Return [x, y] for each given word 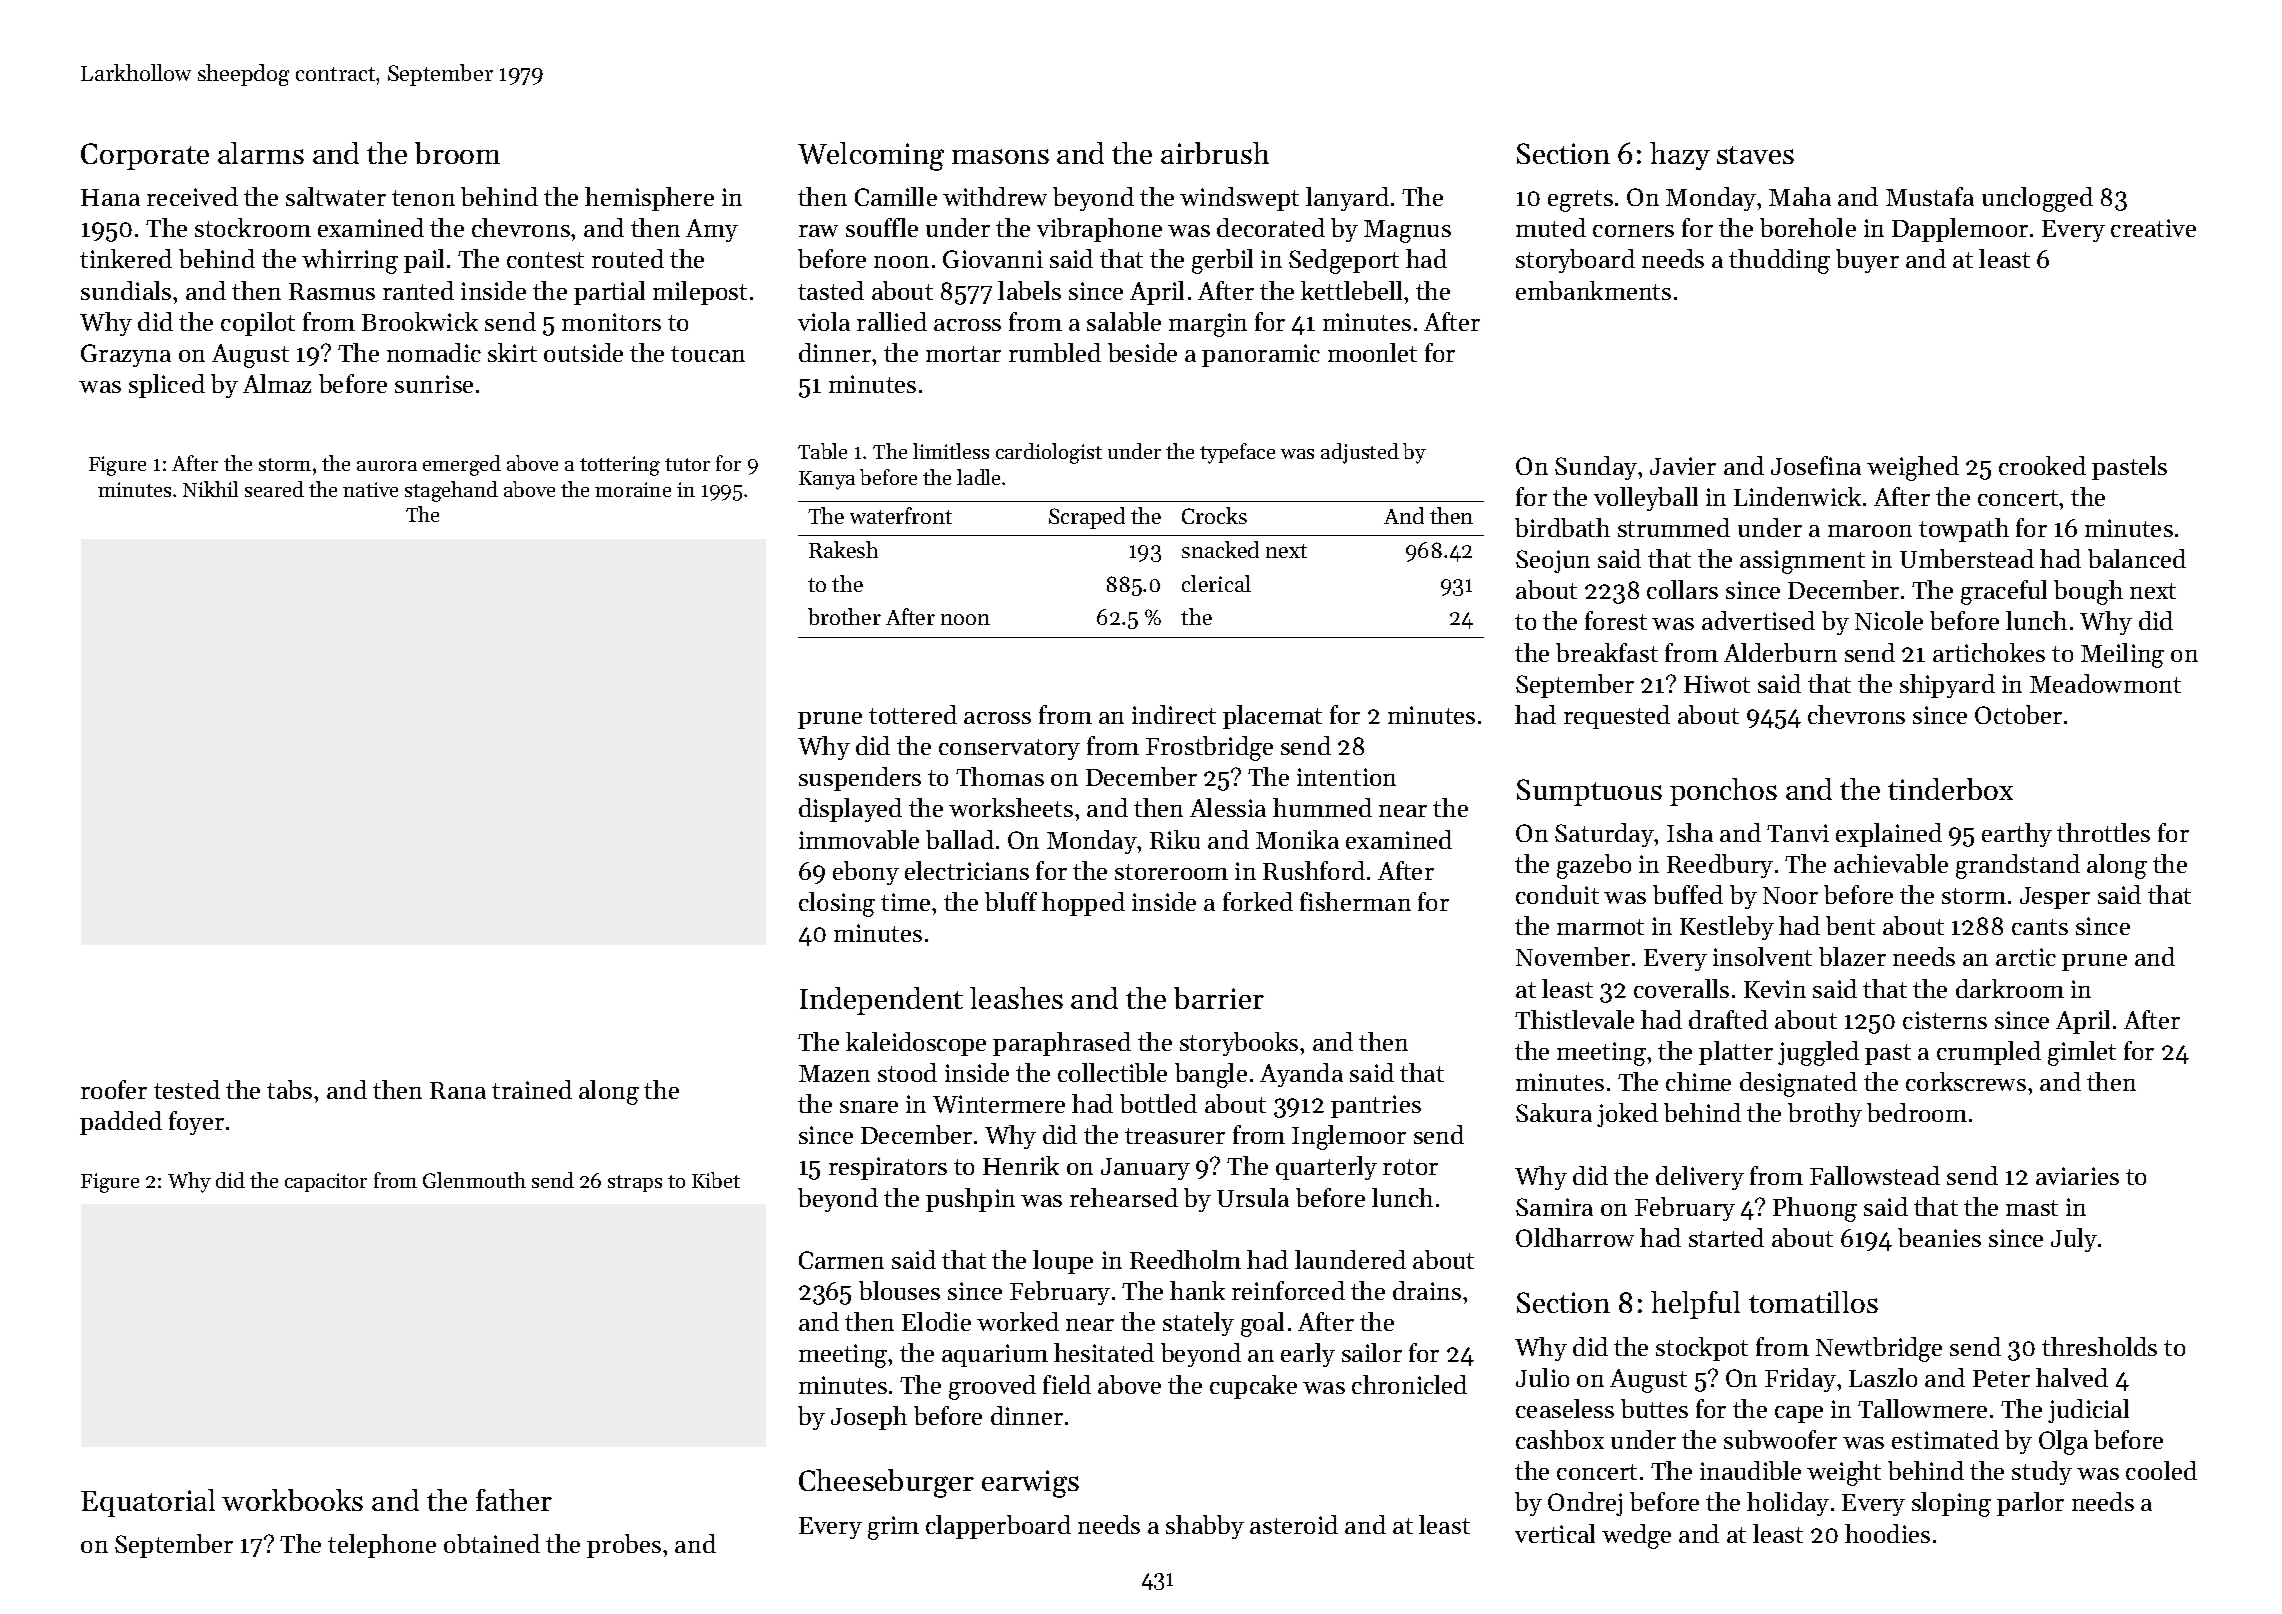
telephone [382, 1546]
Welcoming [871, 156]
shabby [1205, 1527]
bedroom [1917, 1112]
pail [424, 261]
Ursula [1253, 1197]
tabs [289, 1089]
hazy [1680, 156]
